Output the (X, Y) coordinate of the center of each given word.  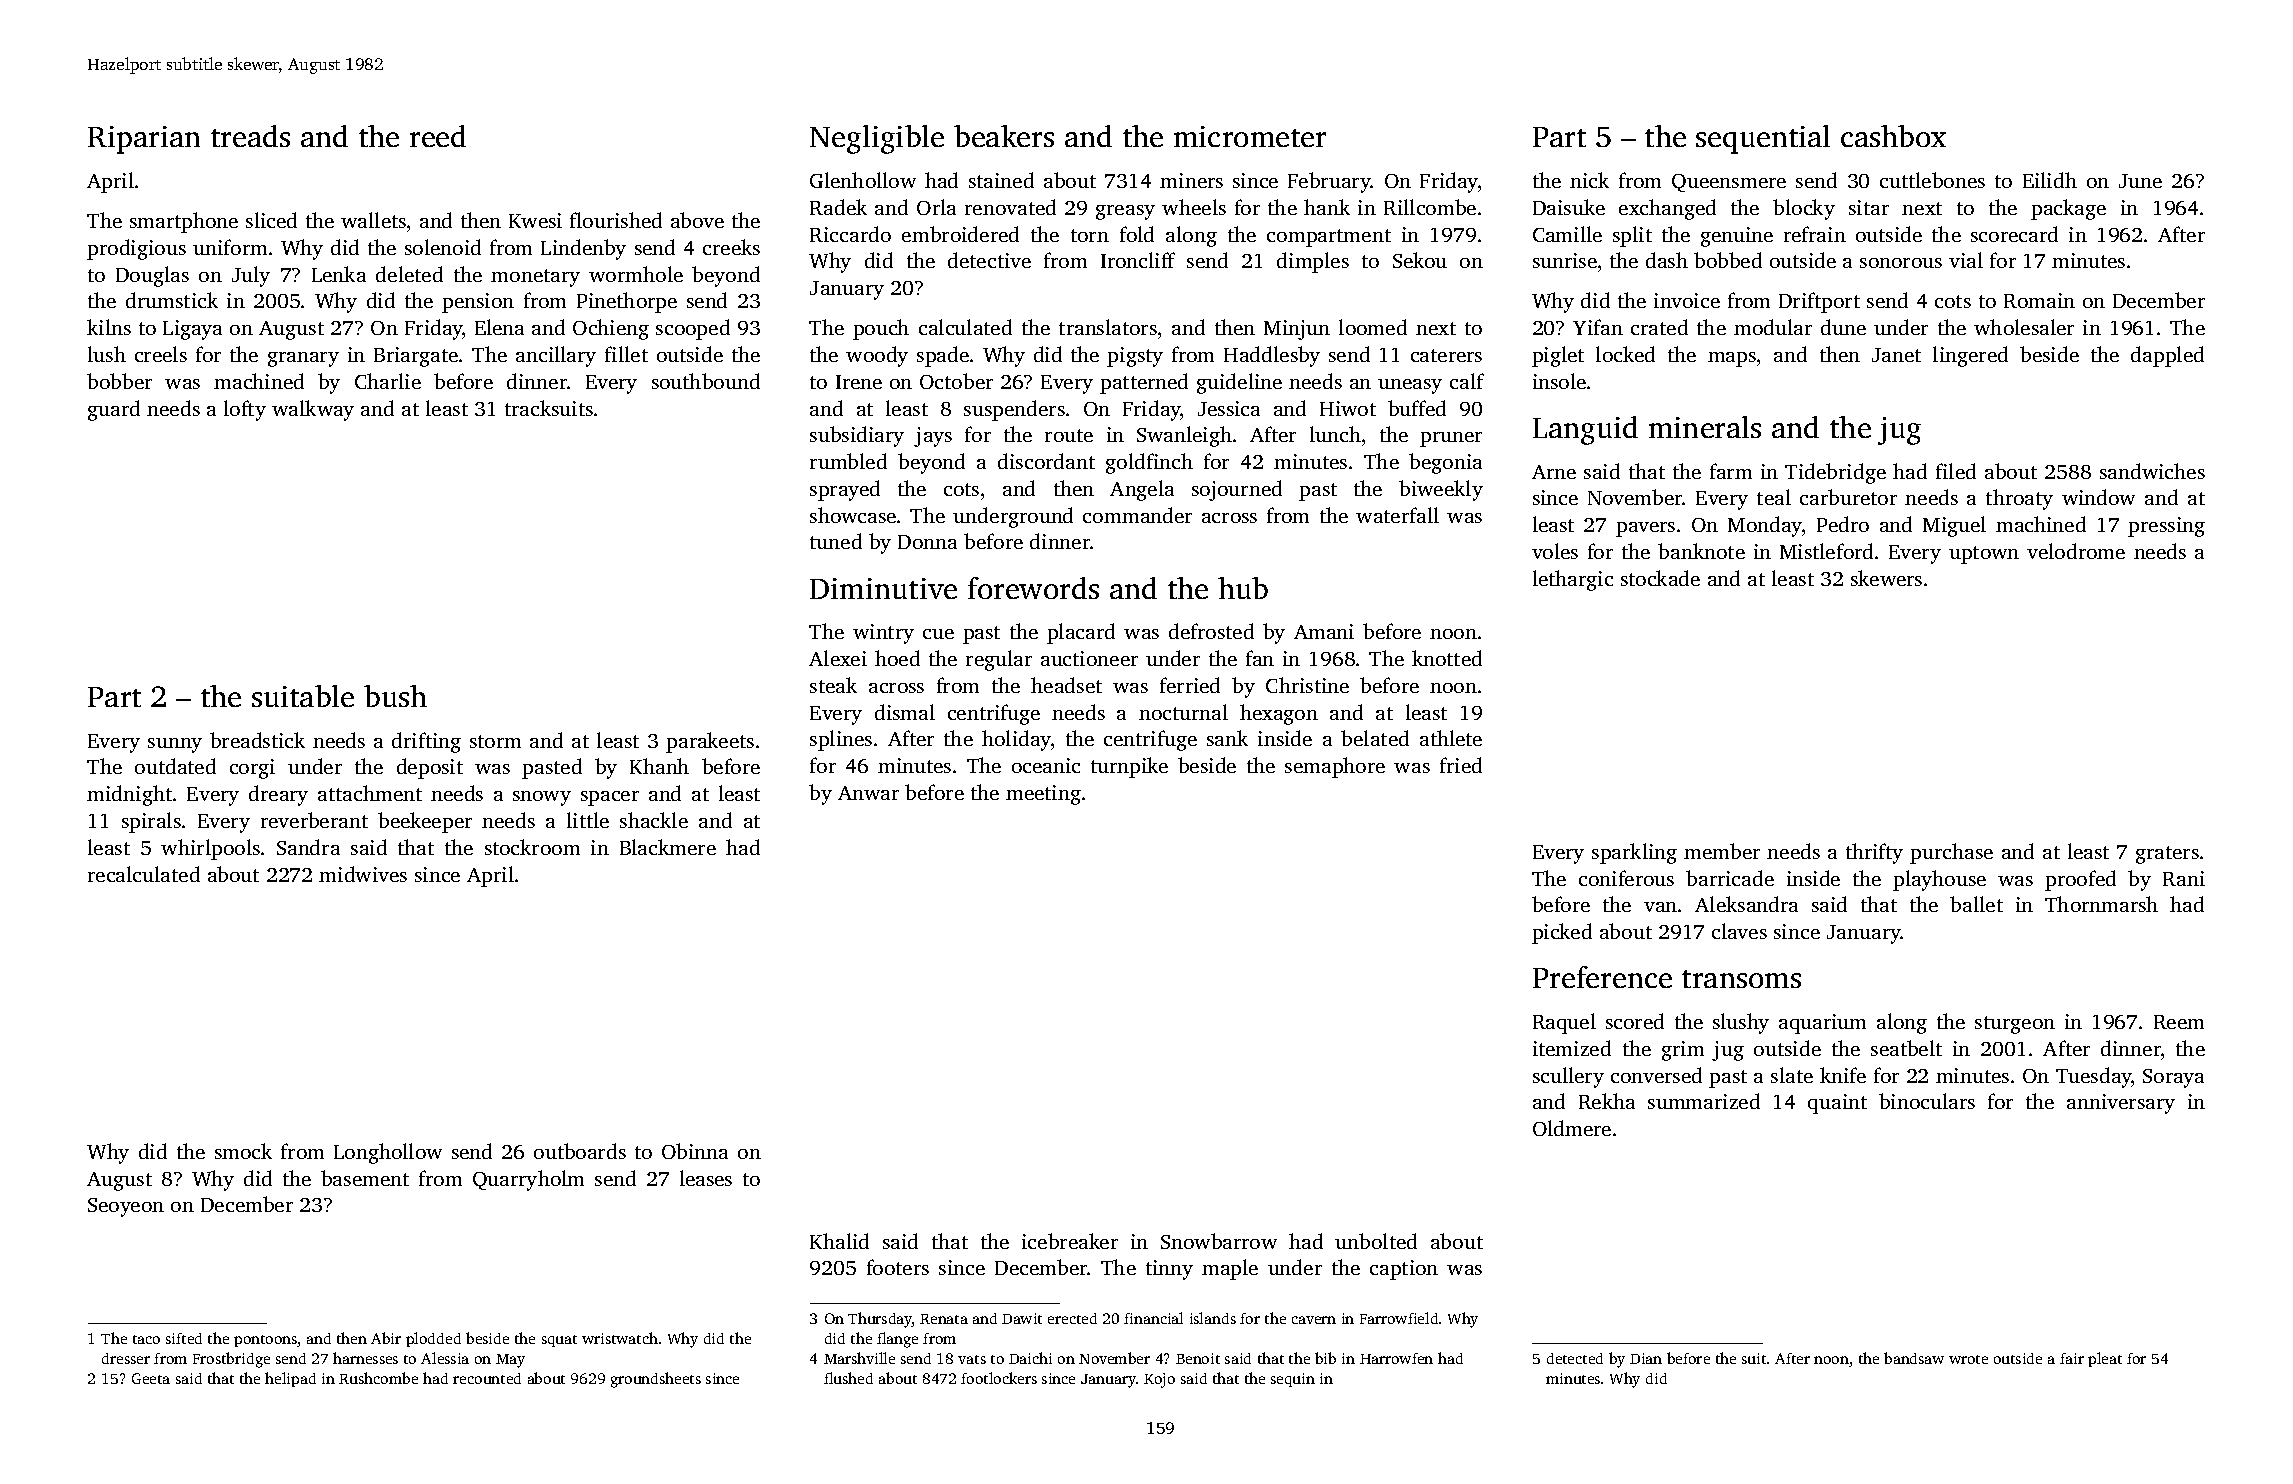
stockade (1660, 578)
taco (146, 1339)
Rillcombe (1430, 207)
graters (2167, 855)
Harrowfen (1396, 1358)
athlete (1451, 738)
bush (395, 696)
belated (1375, 738)
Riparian (144, 140)
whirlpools (210, 849)
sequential (1763, 139)
